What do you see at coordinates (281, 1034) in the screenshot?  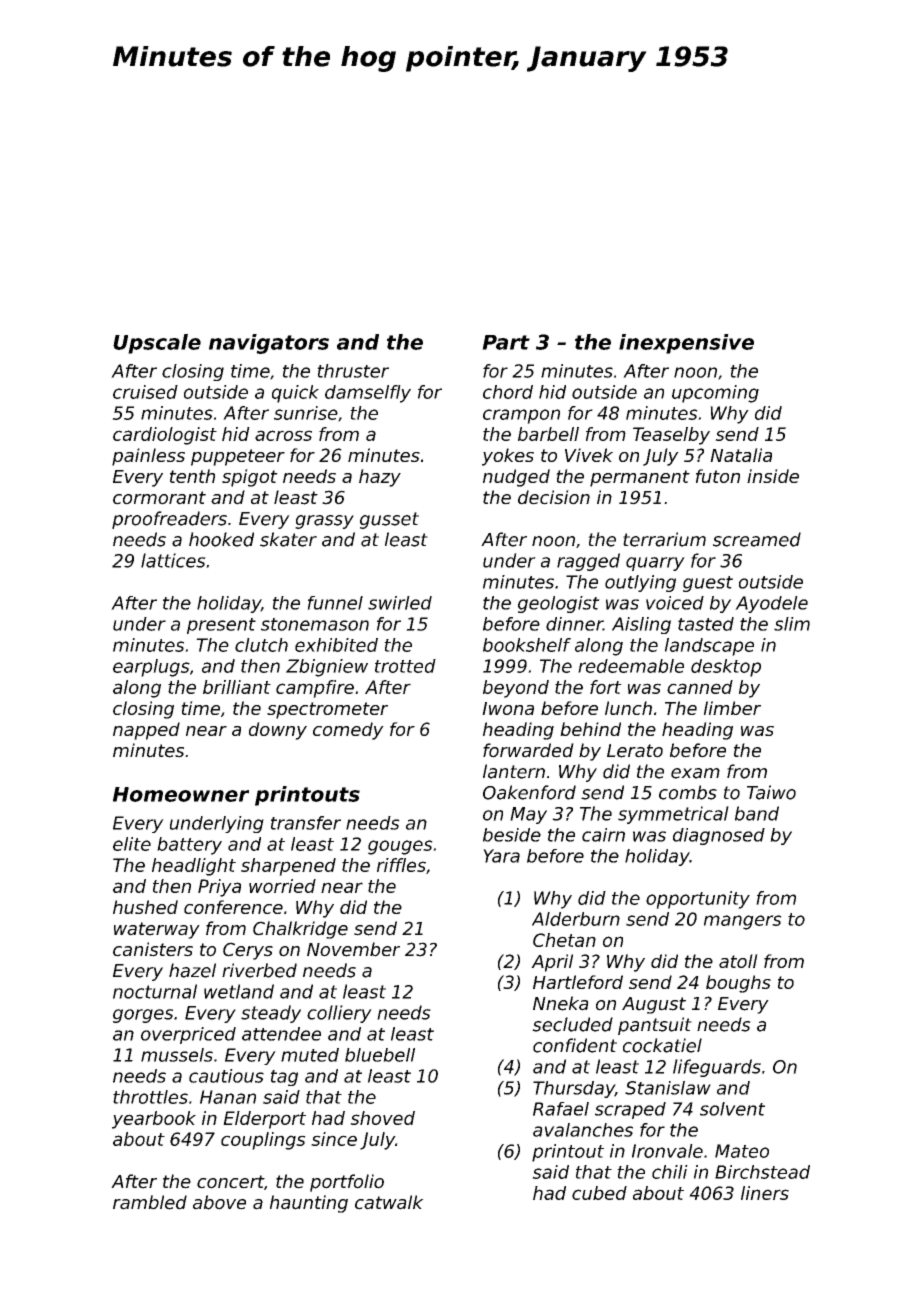 I see `attendee` at bounding box center [281, 1034].
